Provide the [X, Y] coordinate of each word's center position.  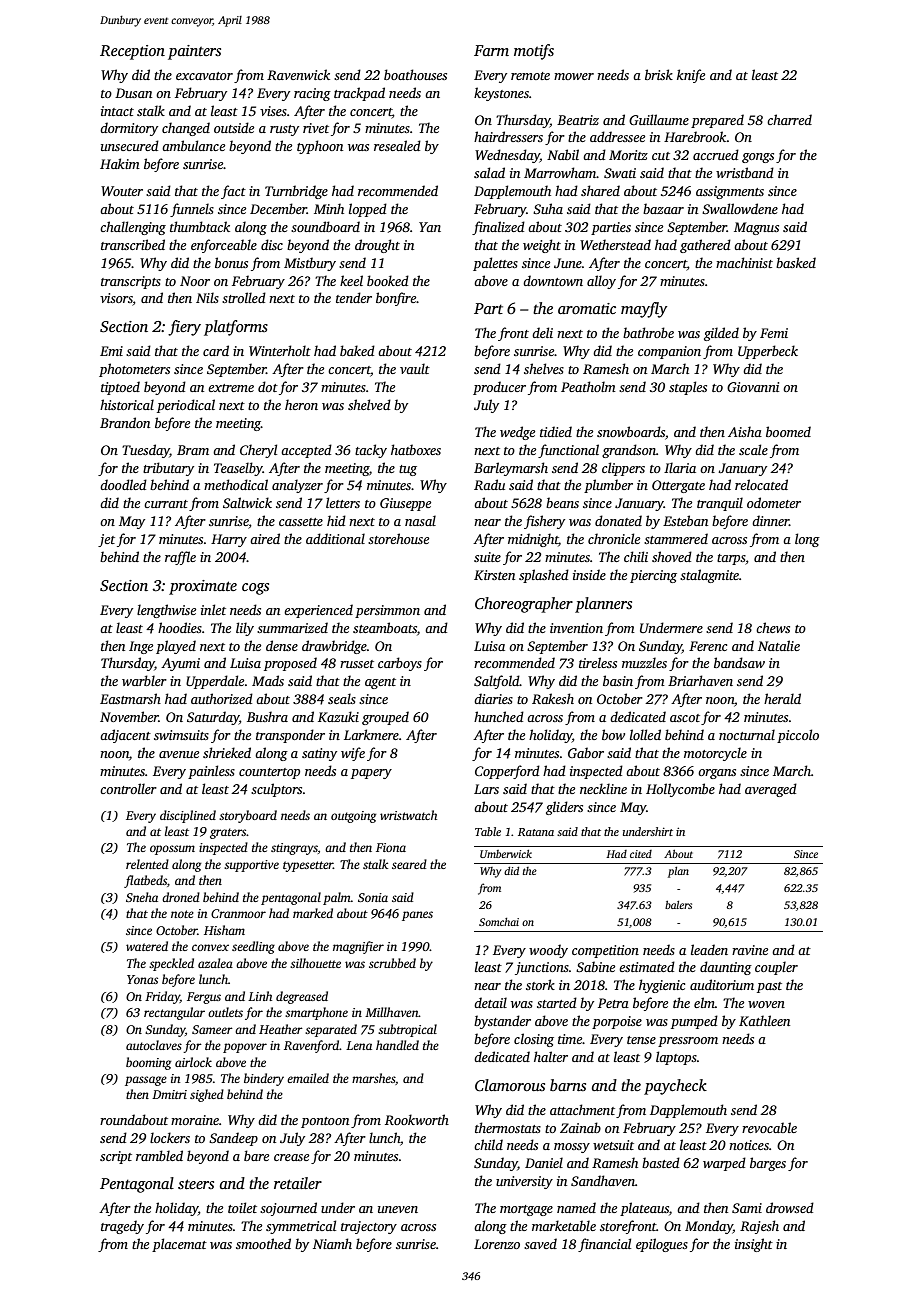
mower [574, 76]
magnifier [358, 947]
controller [128, 788]
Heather [281, 1029]
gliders [564, 808]
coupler [776, 968]
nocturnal [747, 734]
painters [194, 52]
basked [796, 262]
